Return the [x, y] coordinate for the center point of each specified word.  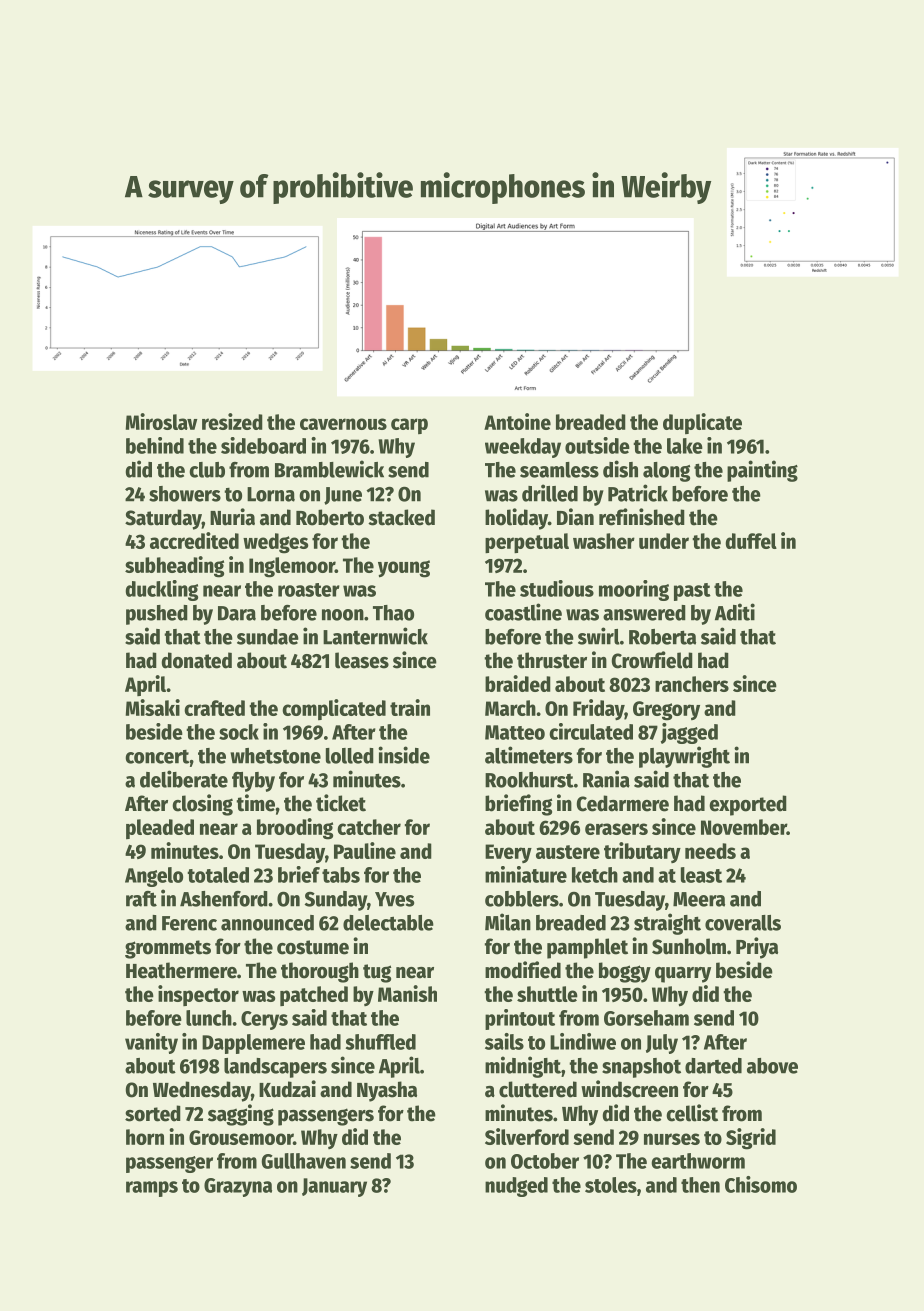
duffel [751, 541]
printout [520, 1019]
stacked [401, 517]
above [772, 1066]
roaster [309, 590]
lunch [209, 1018]
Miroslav [162, 421]
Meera [699, 899]
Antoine [517, 421]
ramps [152, 1189]
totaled [218, 875]
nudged [516, 1187]
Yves [394, 899]
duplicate [702, 423]
